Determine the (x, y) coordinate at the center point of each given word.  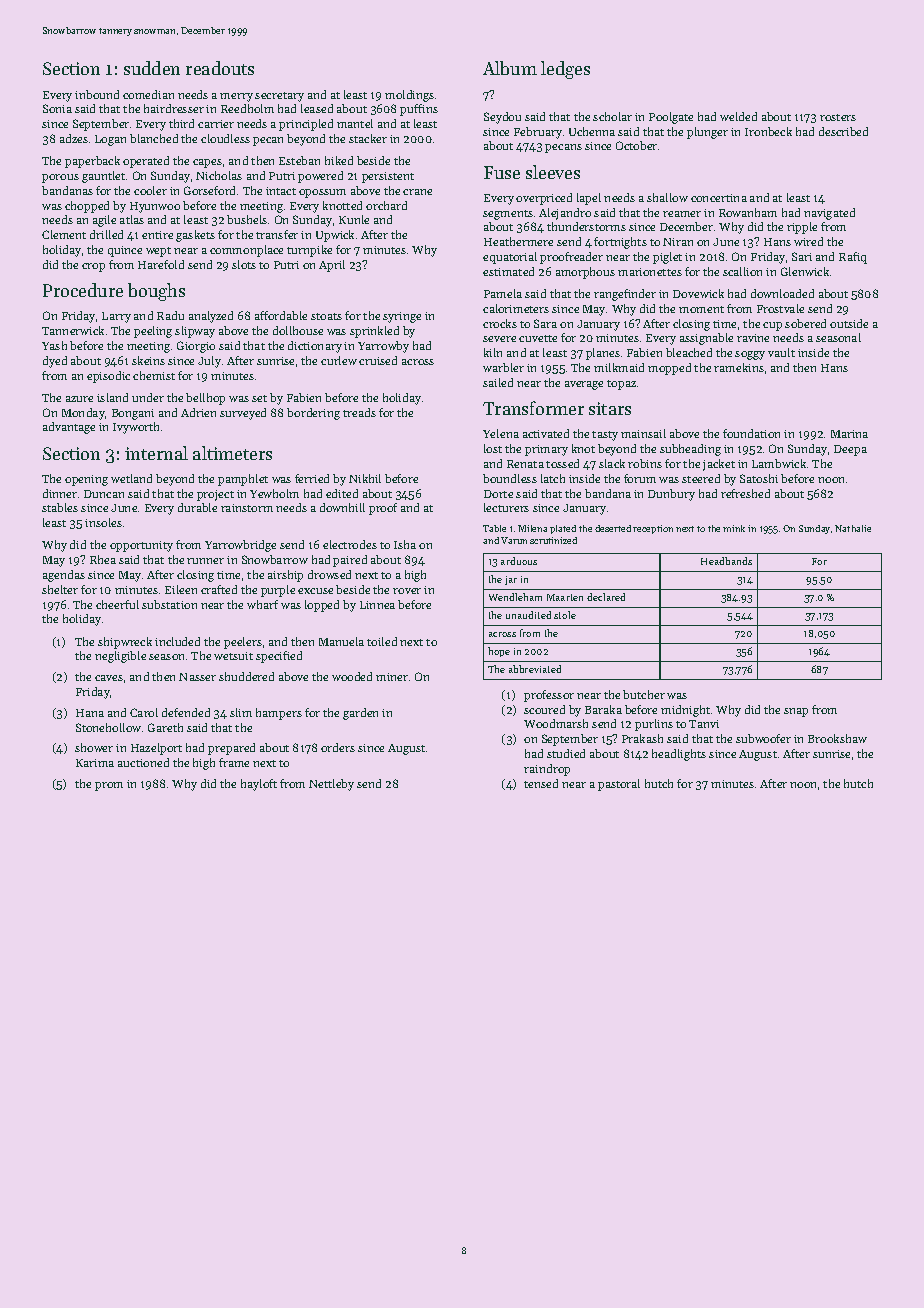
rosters (838, 117)
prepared (231, 749)
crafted (219, 589)
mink (734, 528)
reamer (682, 214)
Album (510, 68)
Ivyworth (136, 428)
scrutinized (553, 540)
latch (553, 478)
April (332, 266)
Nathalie (853, 528)
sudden (152, 68)
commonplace (246, 251)
